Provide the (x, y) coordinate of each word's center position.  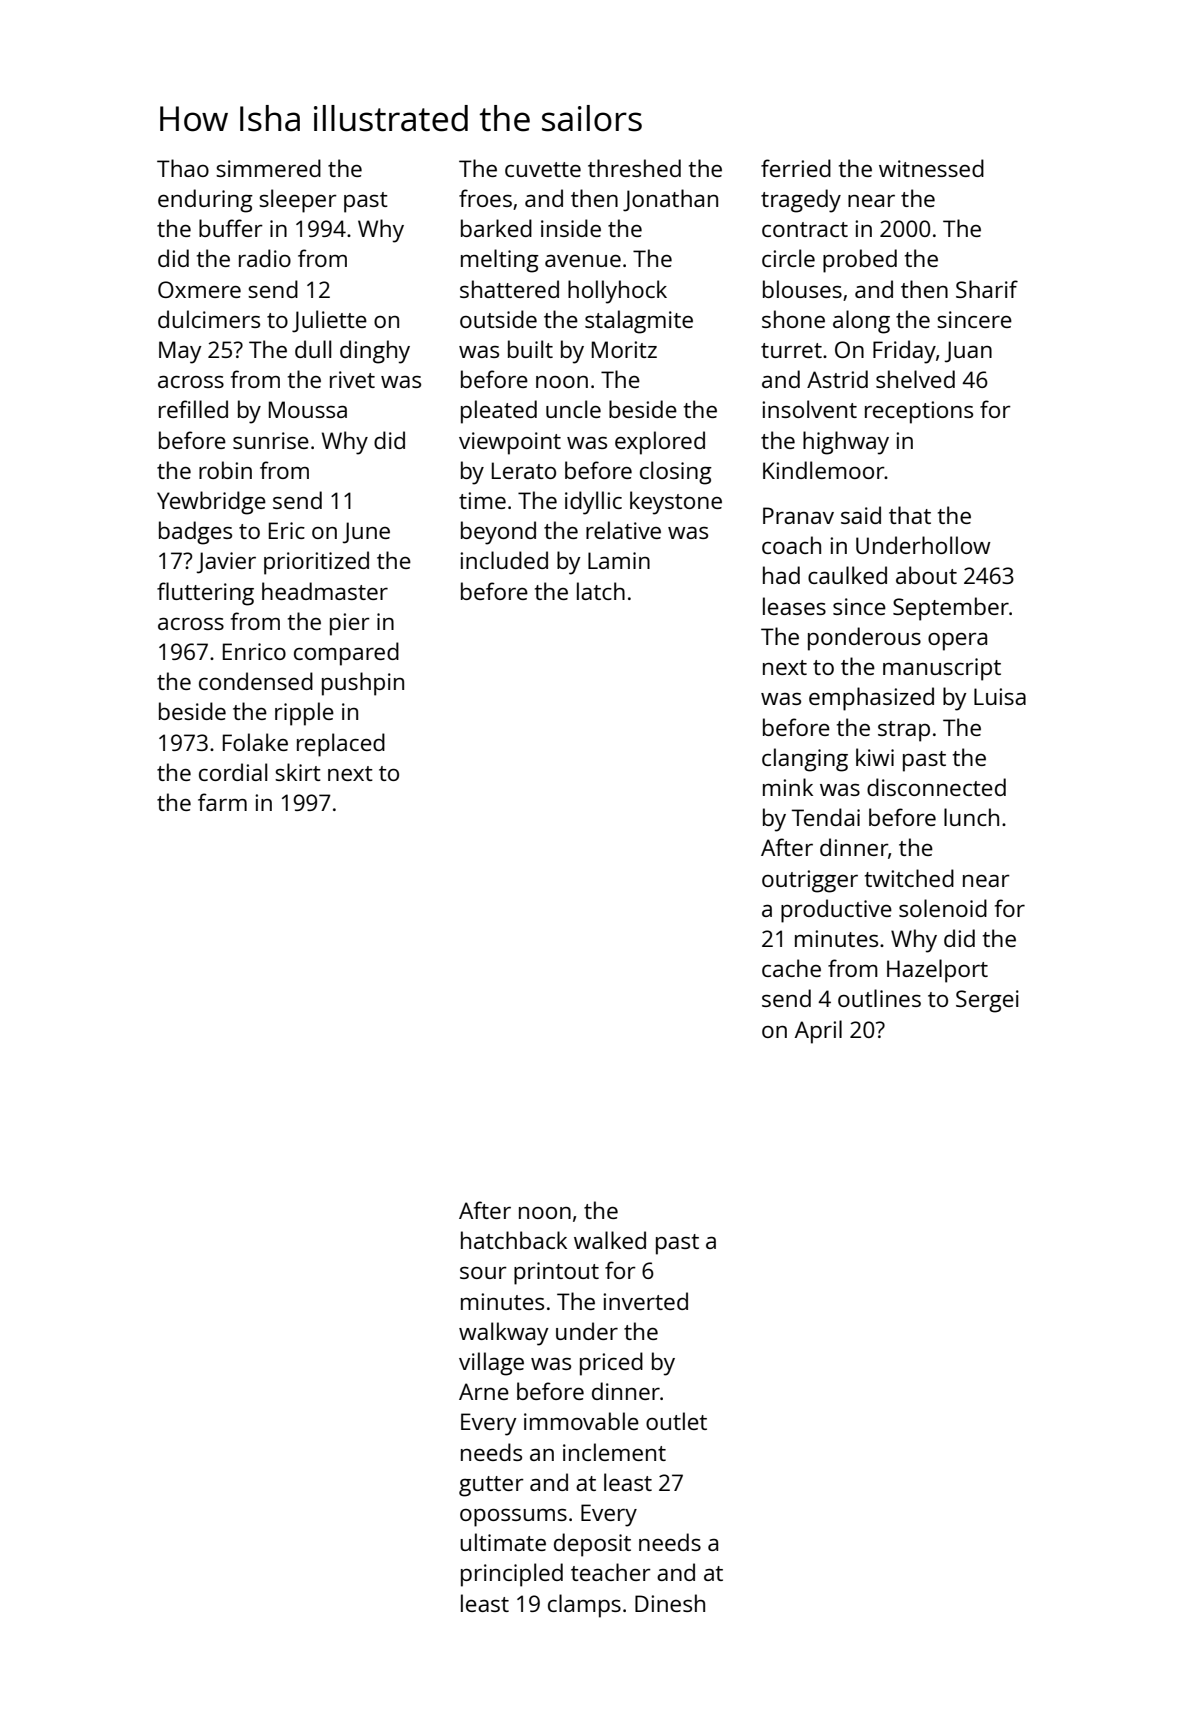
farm (222, 802)
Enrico (254, 651)
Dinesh (670, 1603)
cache (791, 968)
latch (601, 591)
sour (483, 1272)
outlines (879, 998)
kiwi (875, 757)
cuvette (543, 169)
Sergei (987, 1001)
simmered (268, 168)
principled (512, 1575)
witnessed (931, 168)
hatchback (514, 1240)
